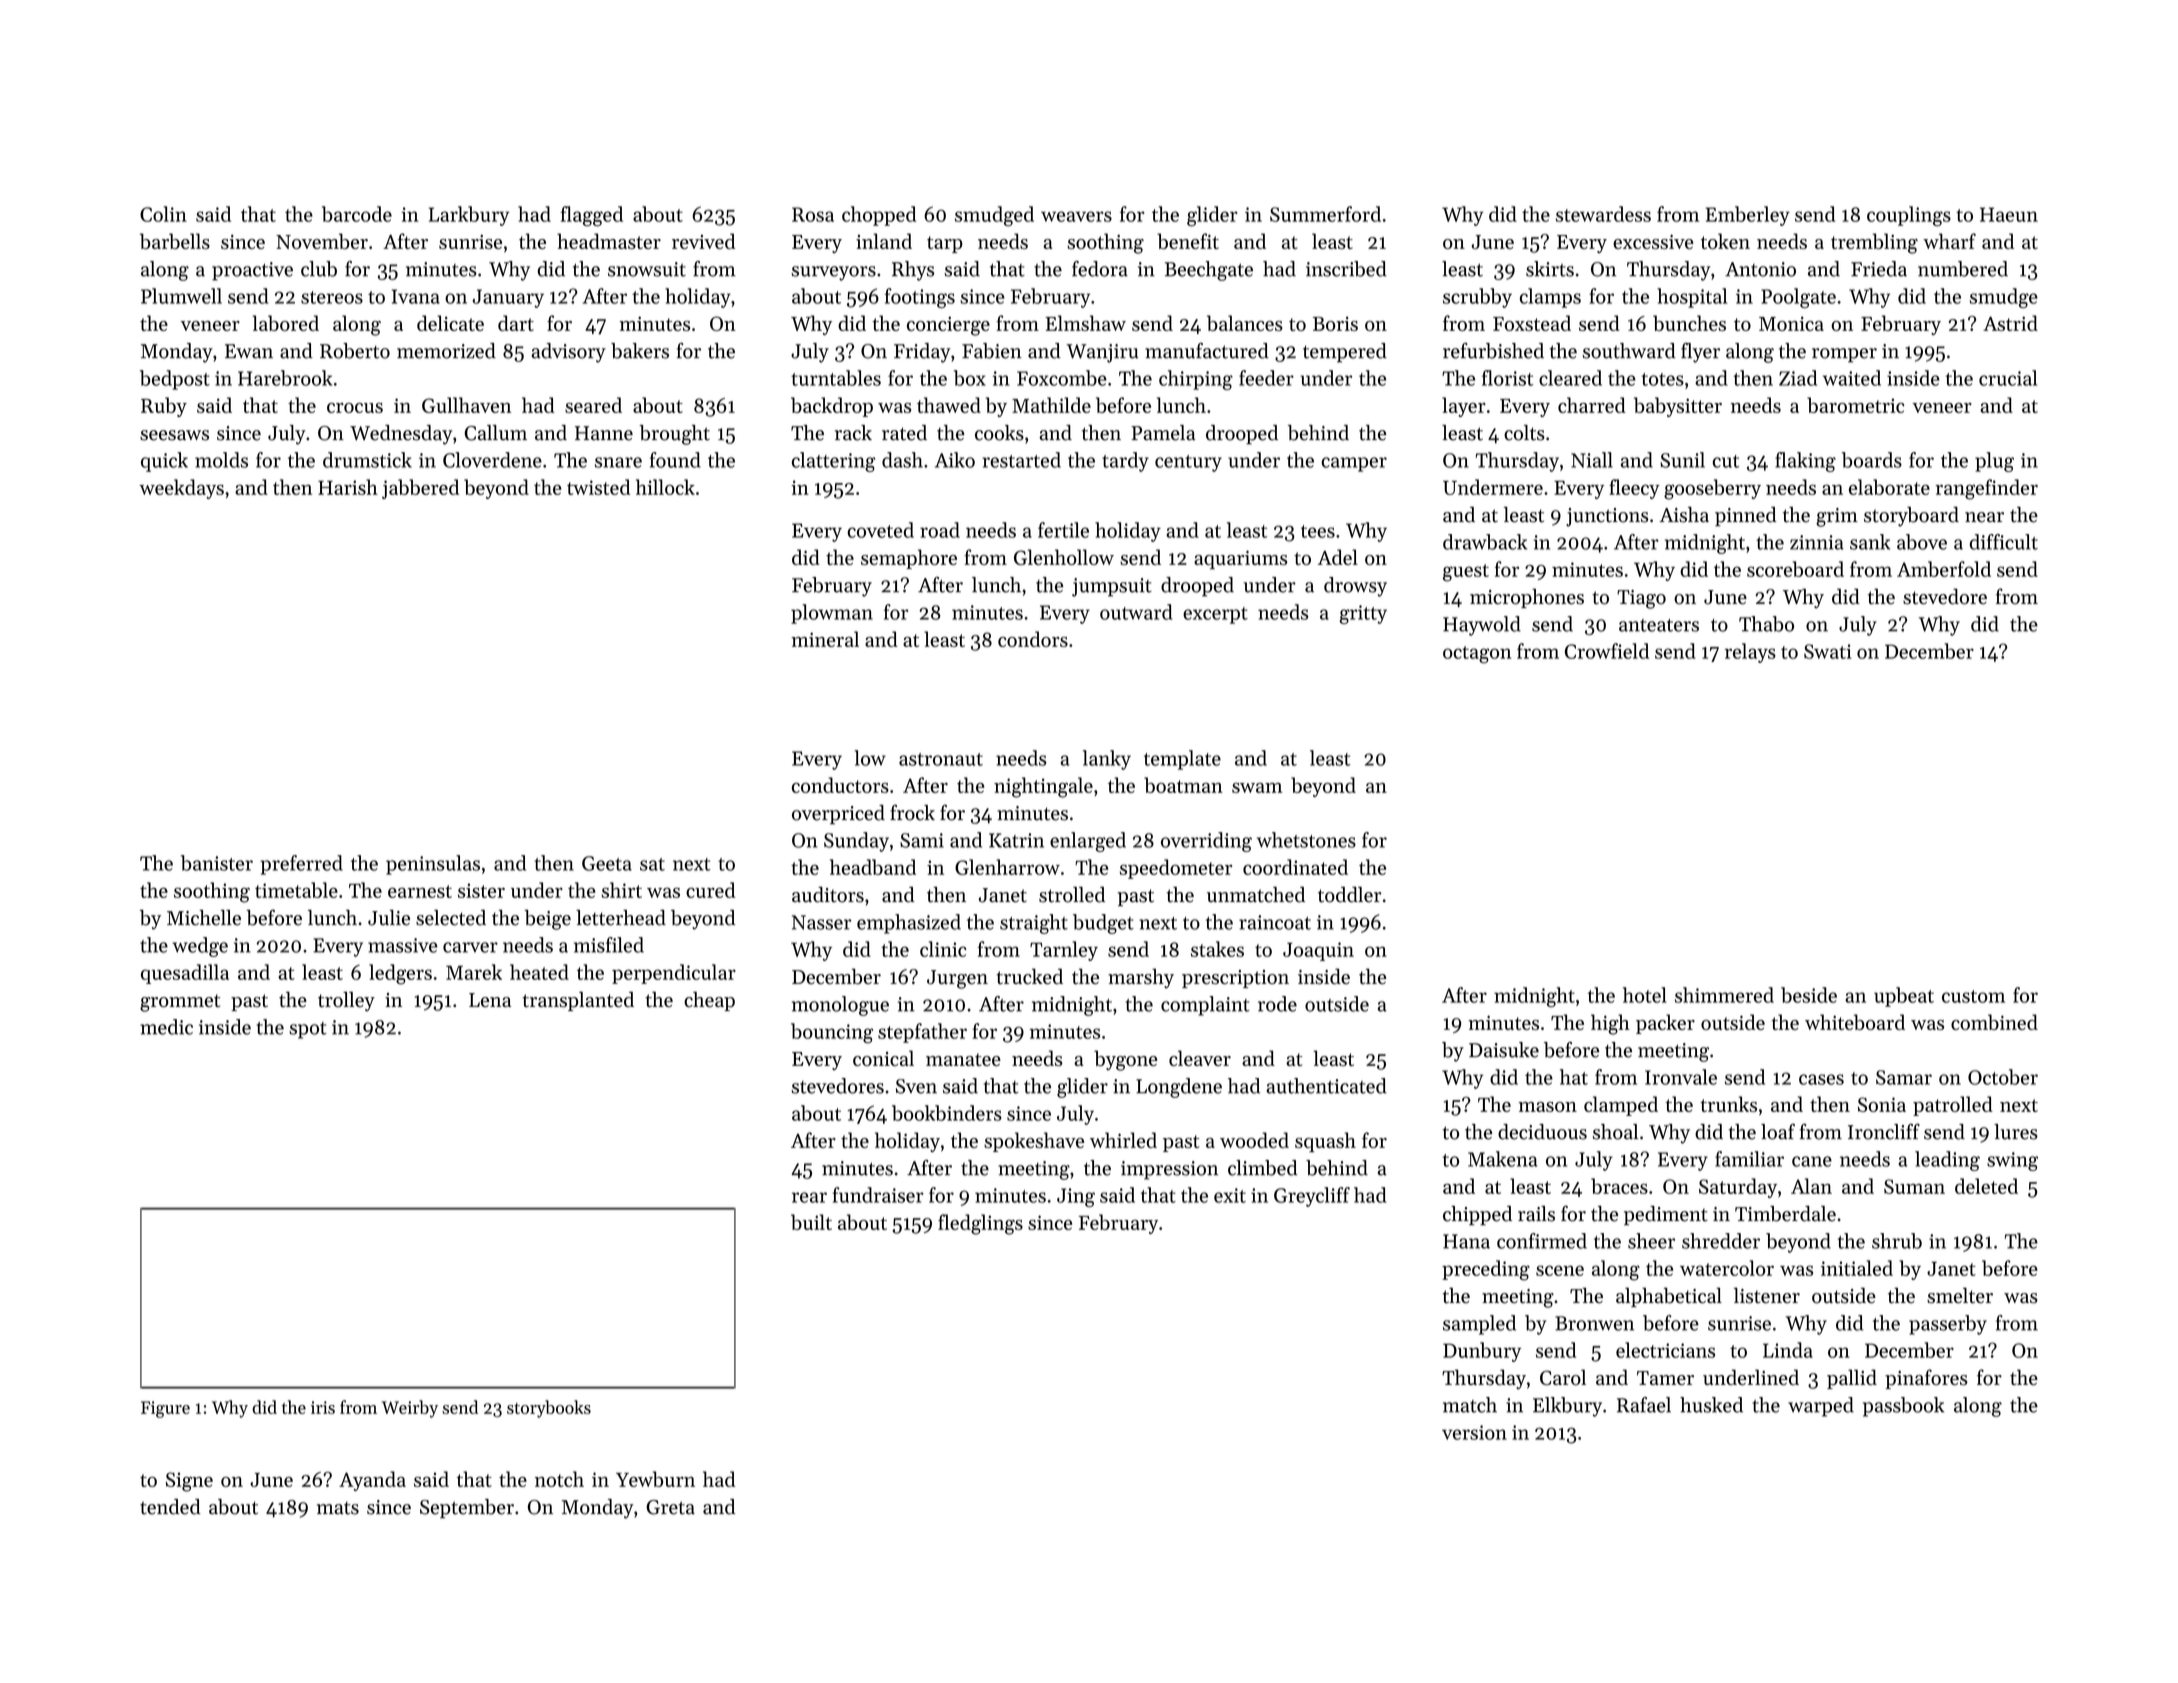 The width and height of the screenshot is (2178, 1683). What do you see at coordinates (873, 867) in the screenshot?
I see `headband` at bounding box center [873, 867].
